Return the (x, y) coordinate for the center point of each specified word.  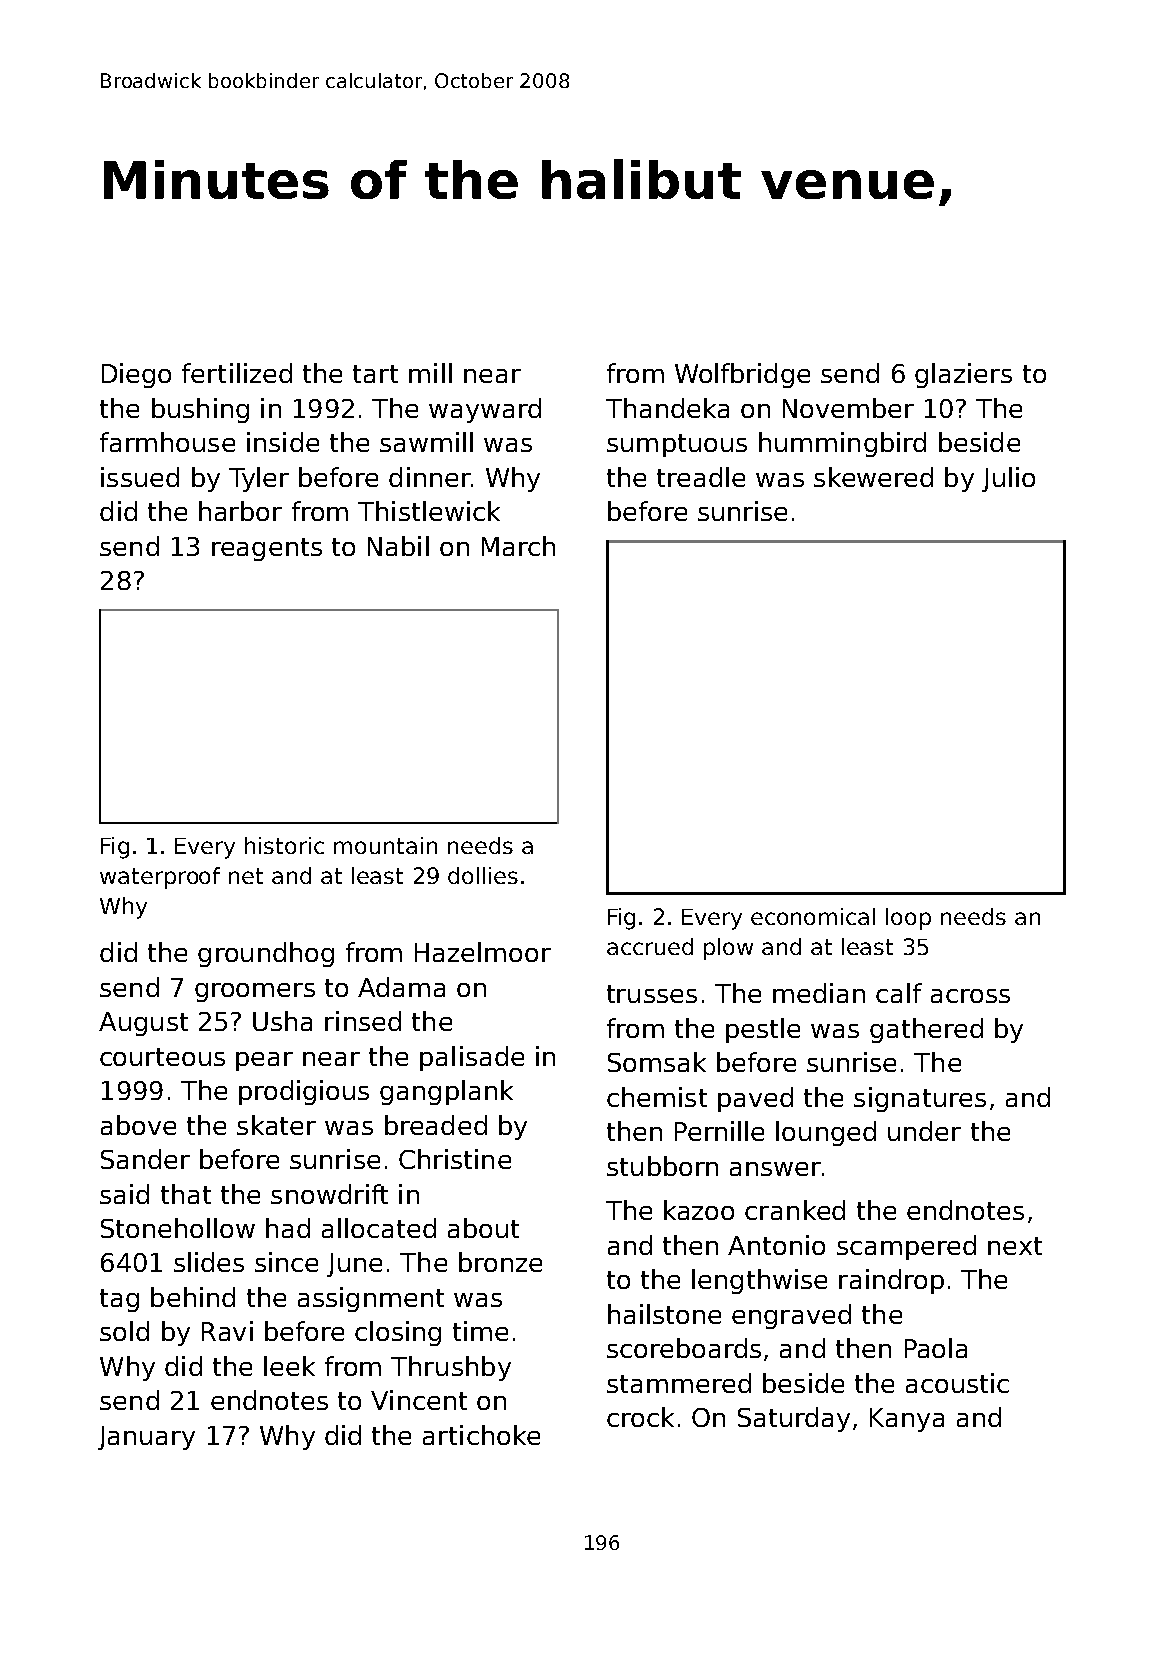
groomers (255, 992)
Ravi (227, 1331)
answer (775, 1169)
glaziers (963, 375)
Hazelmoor (483, 952)
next (1015, 1246)
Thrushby (451, 1368)
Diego (136, 375)
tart (375, 374)
